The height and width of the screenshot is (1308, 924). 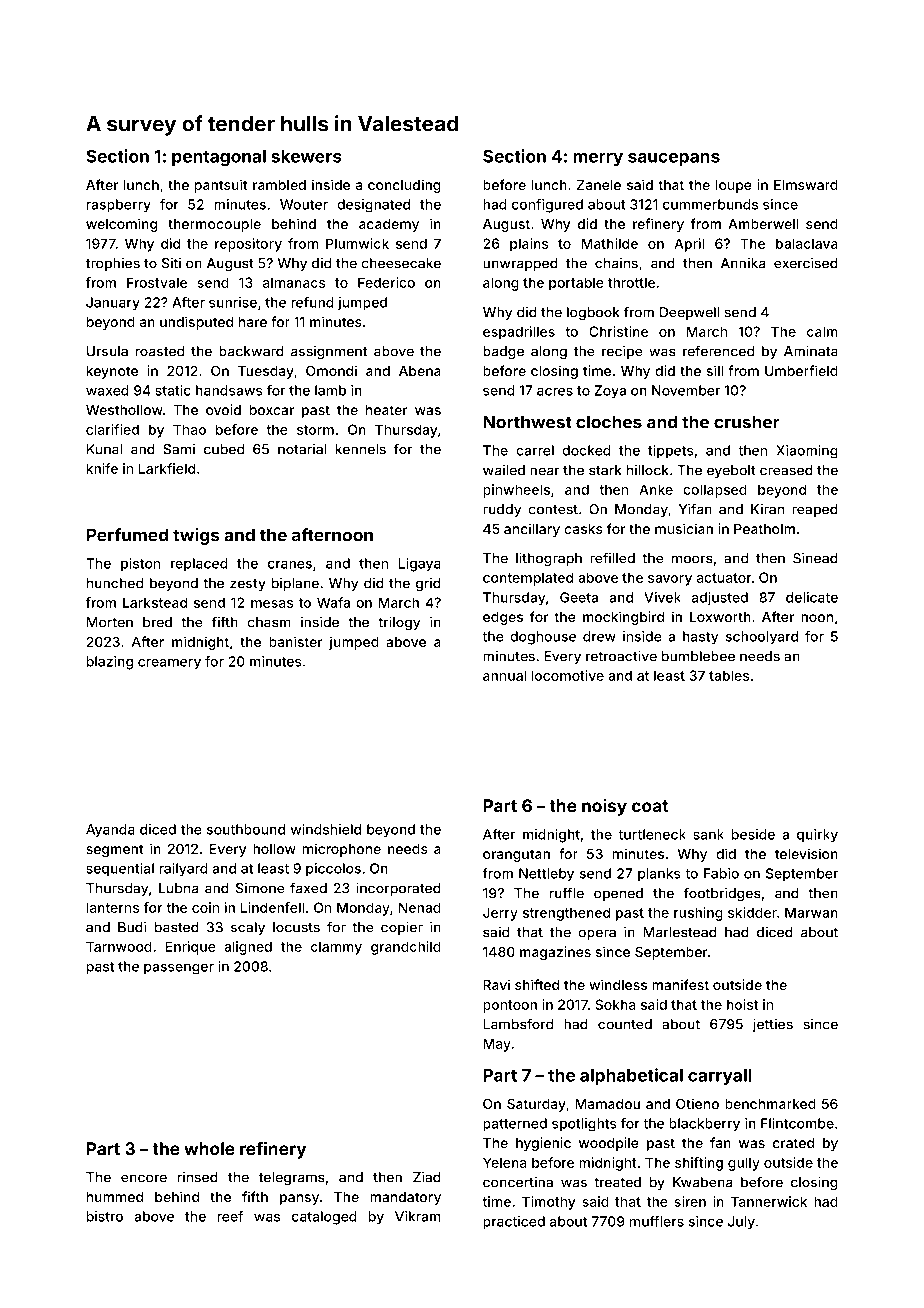 I want to click on hunched, so click(x=115, y=583).
